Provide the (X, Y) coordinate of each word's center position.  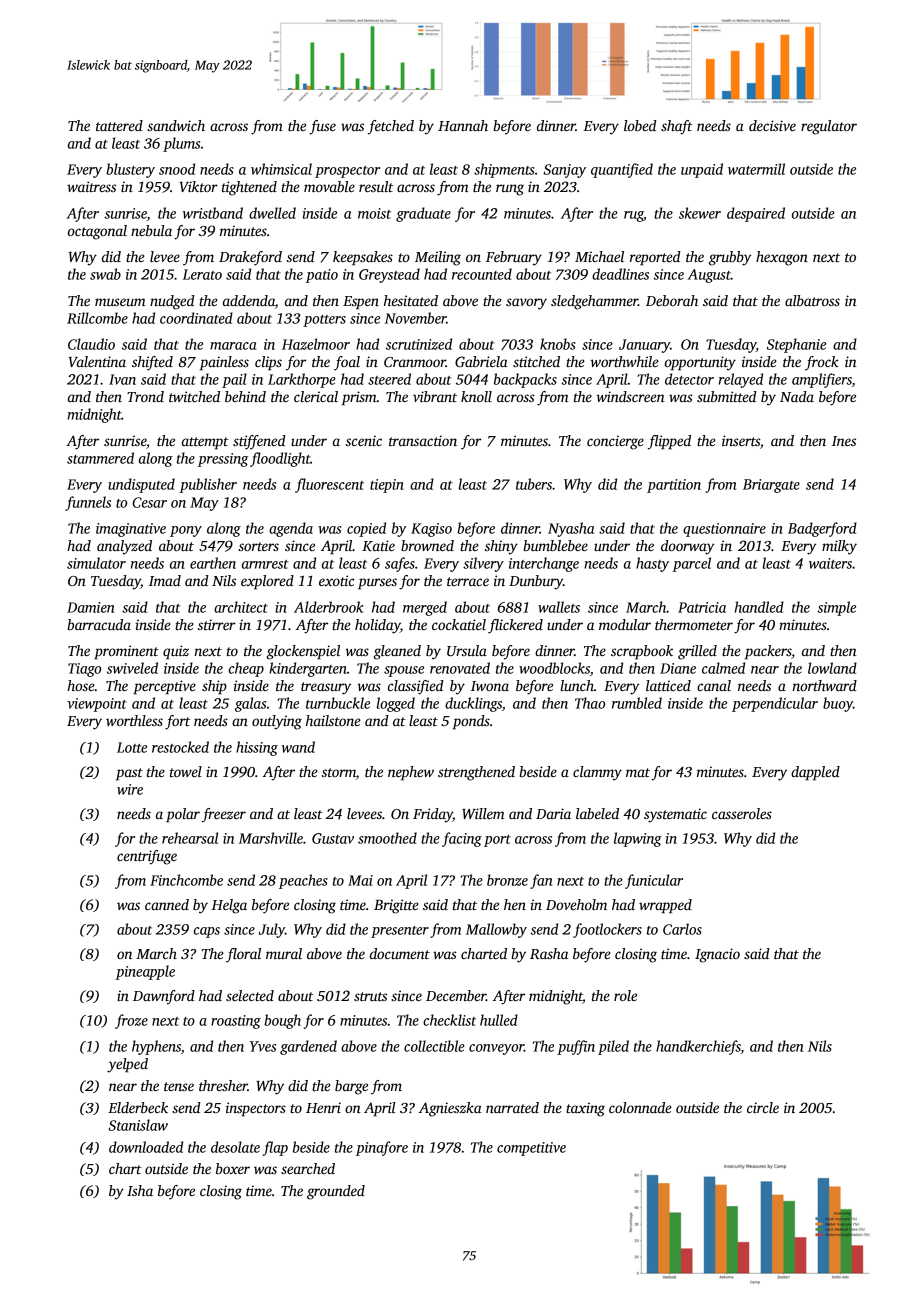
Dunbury (536, 582)
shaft (676, 127)
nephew (411, 773)
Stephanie (796, 345)
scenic (364, 440)
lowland (832, 668)
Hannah (463, 125)
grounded (336, 1192)
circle (763, 1107)
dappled (815, 773)
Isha (140, 1190)
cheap (246, 669)
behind (245, 396)
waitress (91, 186)
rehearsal (190, 838)
